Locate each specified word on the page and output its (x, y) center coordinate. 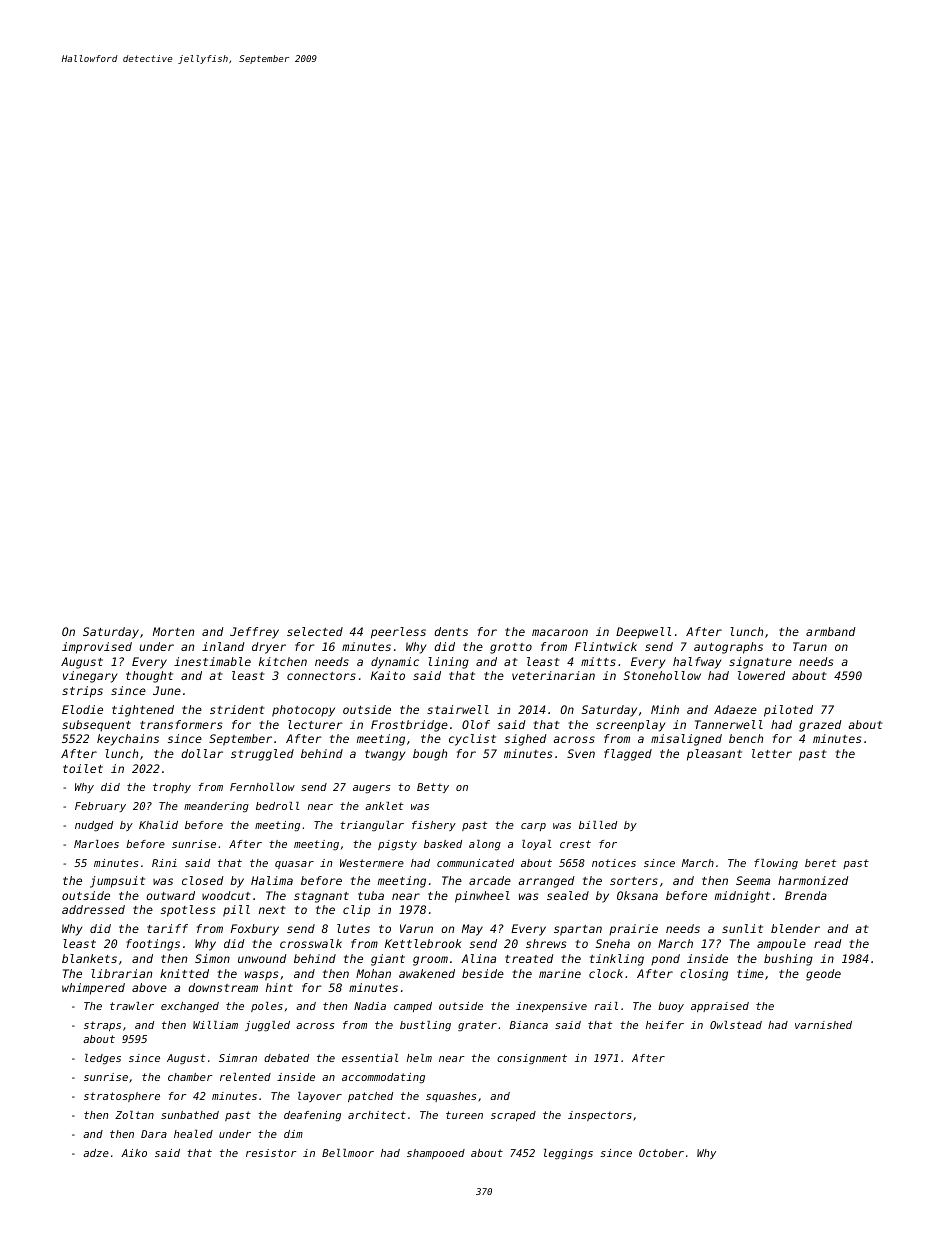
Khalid (158, 825)
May (472, 930)
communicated (475, 863)
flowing (776, 864)
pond (665, 960)
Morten (173, 631)
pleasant (714, 755)
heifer (665, 1025)
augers (371, 789)
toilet (83, 768)
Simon (212, 958)
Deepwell (643, 633)
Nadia (370, 1006)
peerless (398, 633)
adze (96, 1153)
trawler (132, 1006)
